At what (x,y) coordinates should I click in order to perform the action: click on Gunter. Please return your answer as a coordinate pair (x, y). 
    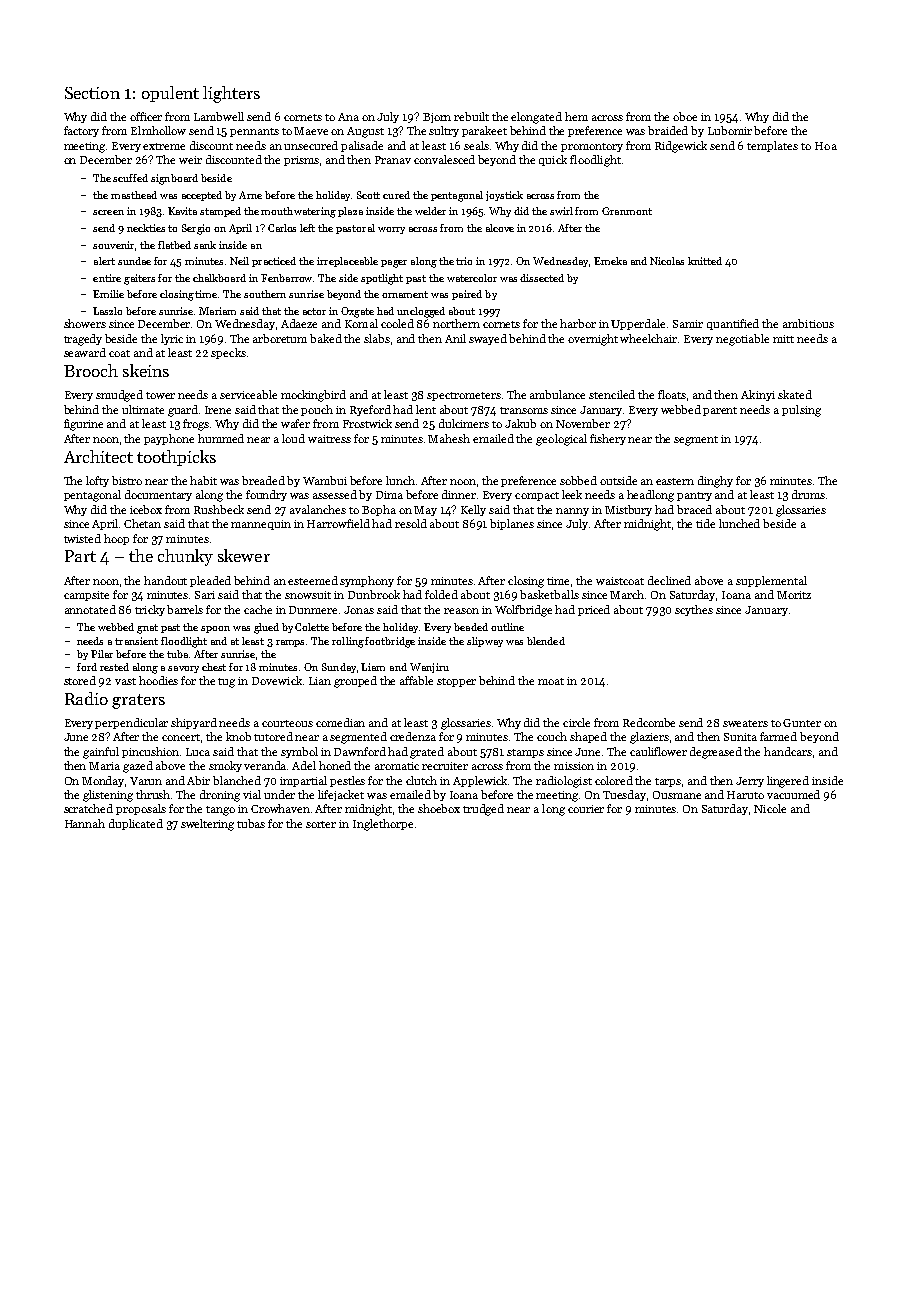
    Looking at the image, I should click on (802, 723).
